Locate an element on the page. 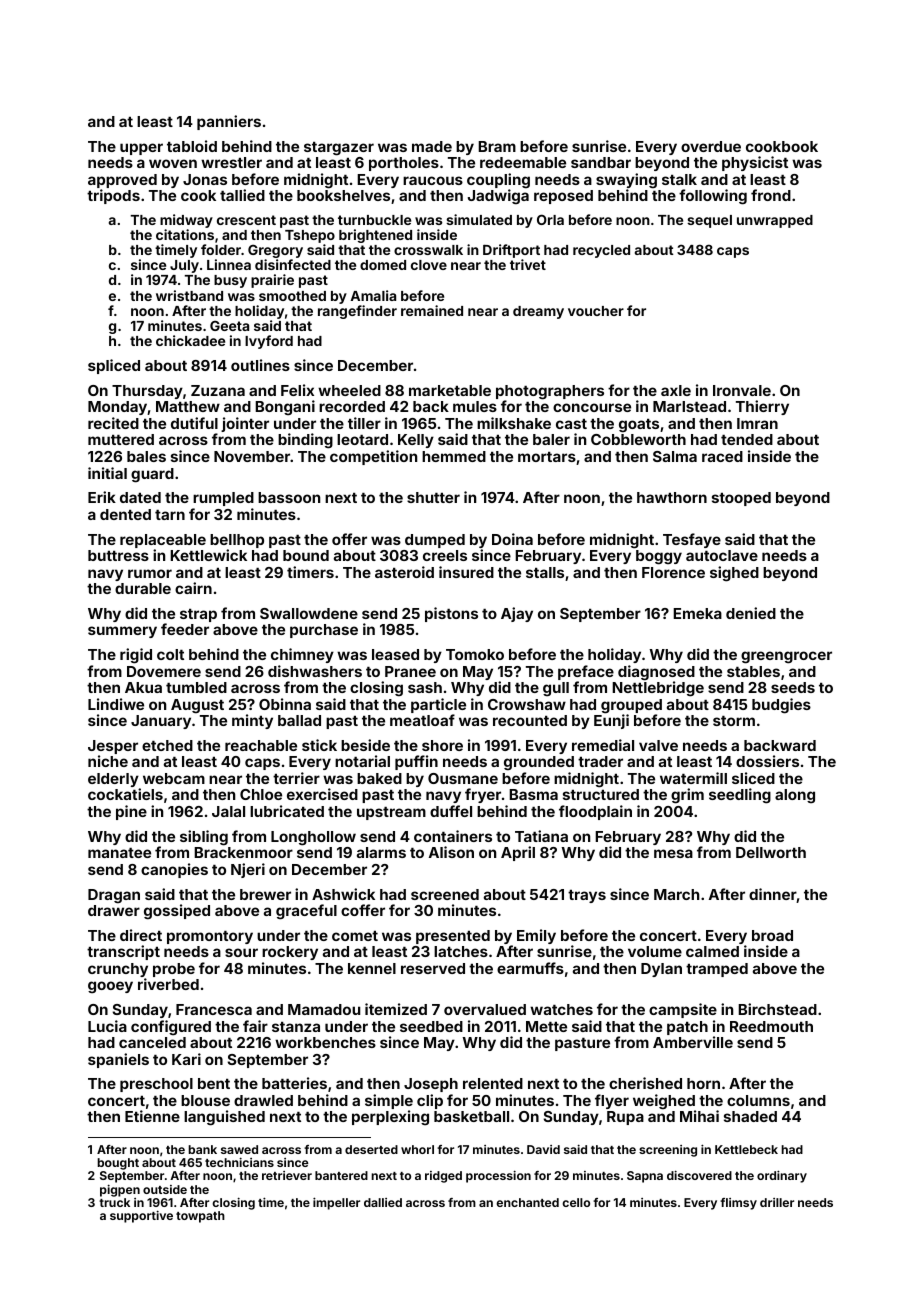 The width and height of the image is (924, 1308). recycled is located at coordinates (601, 251).
